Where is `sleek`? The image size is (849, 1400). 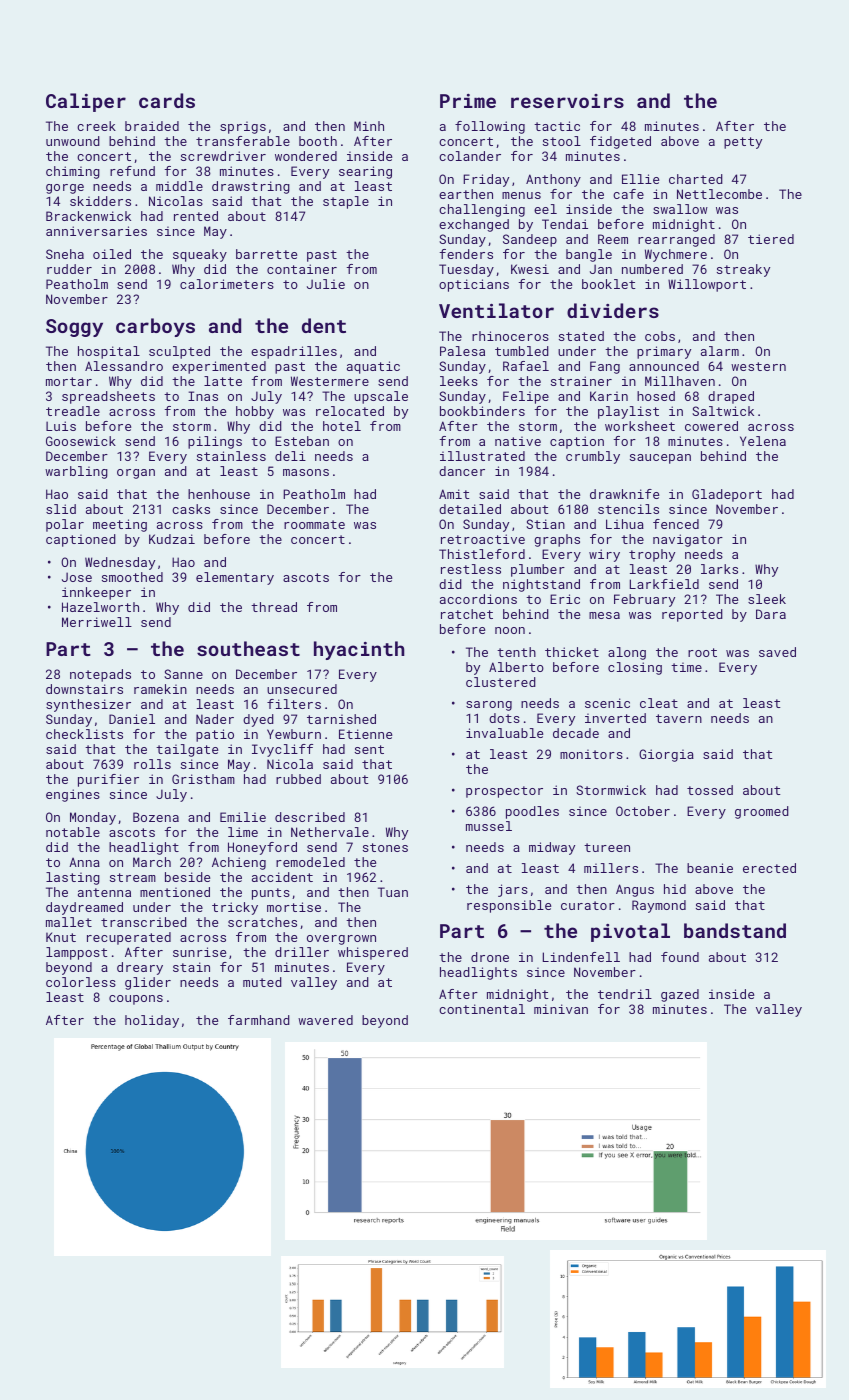 sleek is located at coordinates (767, 599).
